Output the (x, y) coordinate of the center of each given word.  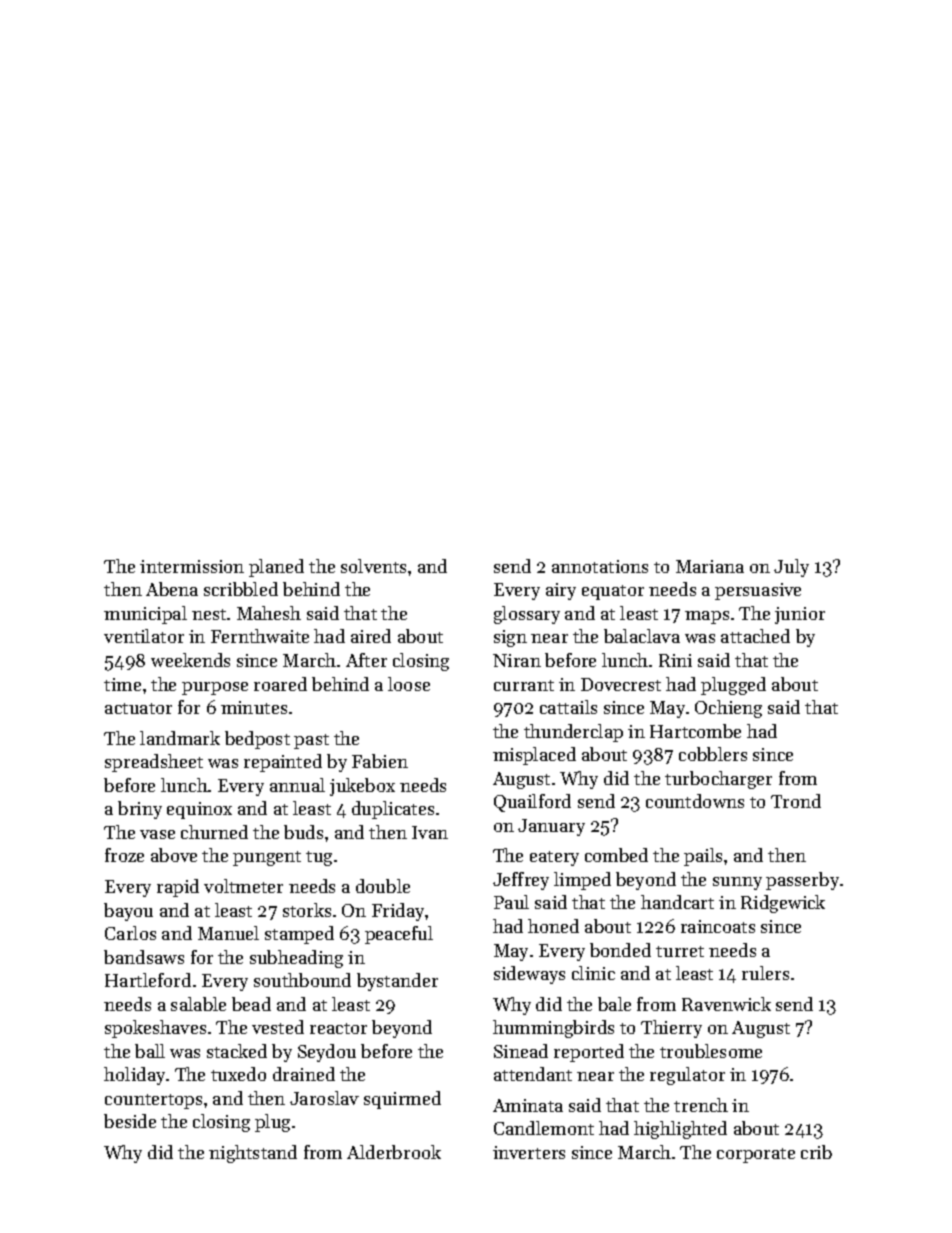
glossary (527, 615)
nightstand (253, 1154)
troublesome (711, 1051)
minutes (254, 707)
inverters (529, 1152)
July (791, 568)
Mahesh (269, 613)
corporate (756, 1155)
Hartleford (148, 980)
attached (755, 636)
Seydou (327, 1053)
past (311, 741)
